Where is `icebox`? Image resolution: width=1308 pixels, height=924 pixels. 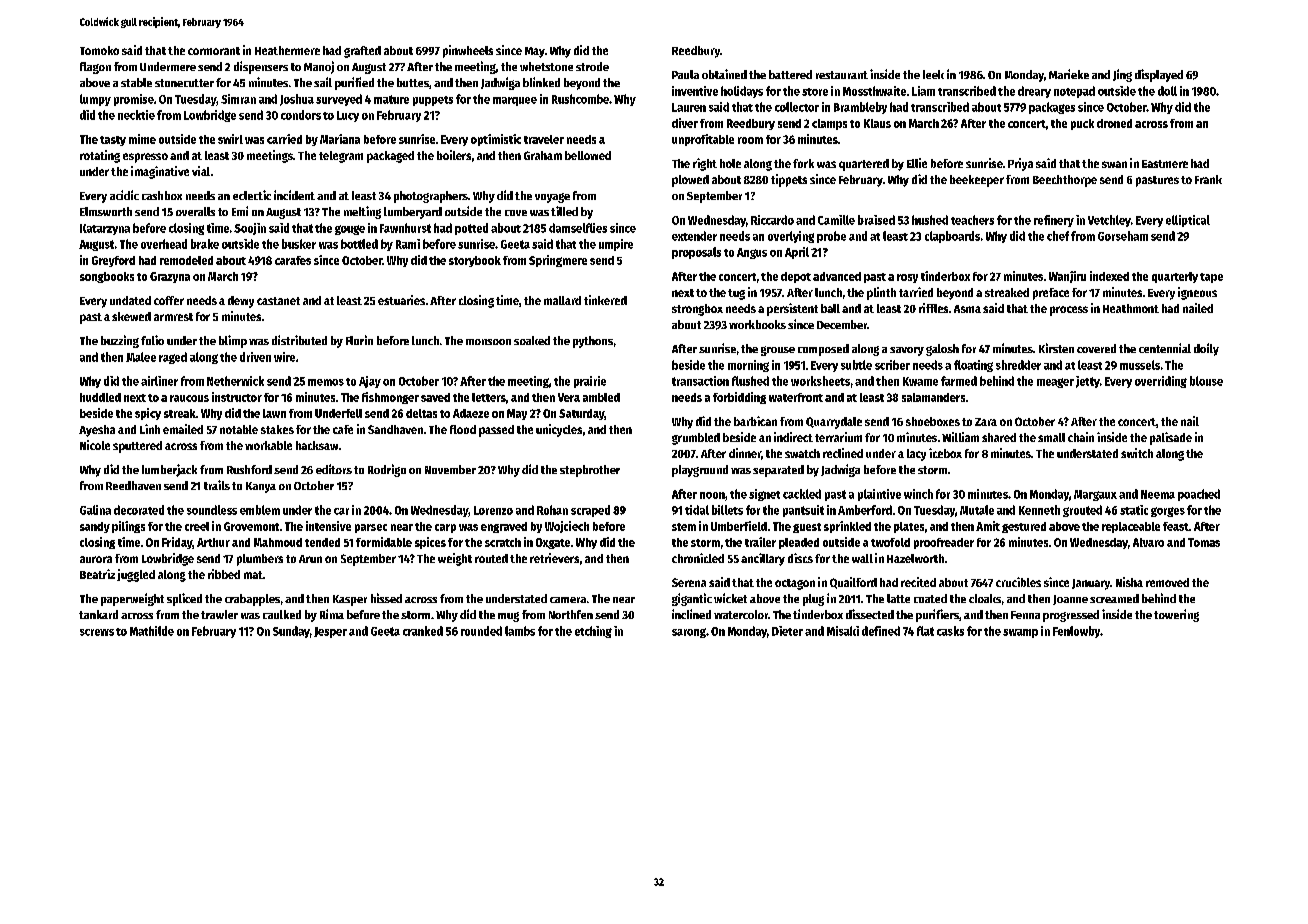
icebox is located at coordinates (945, 453).
